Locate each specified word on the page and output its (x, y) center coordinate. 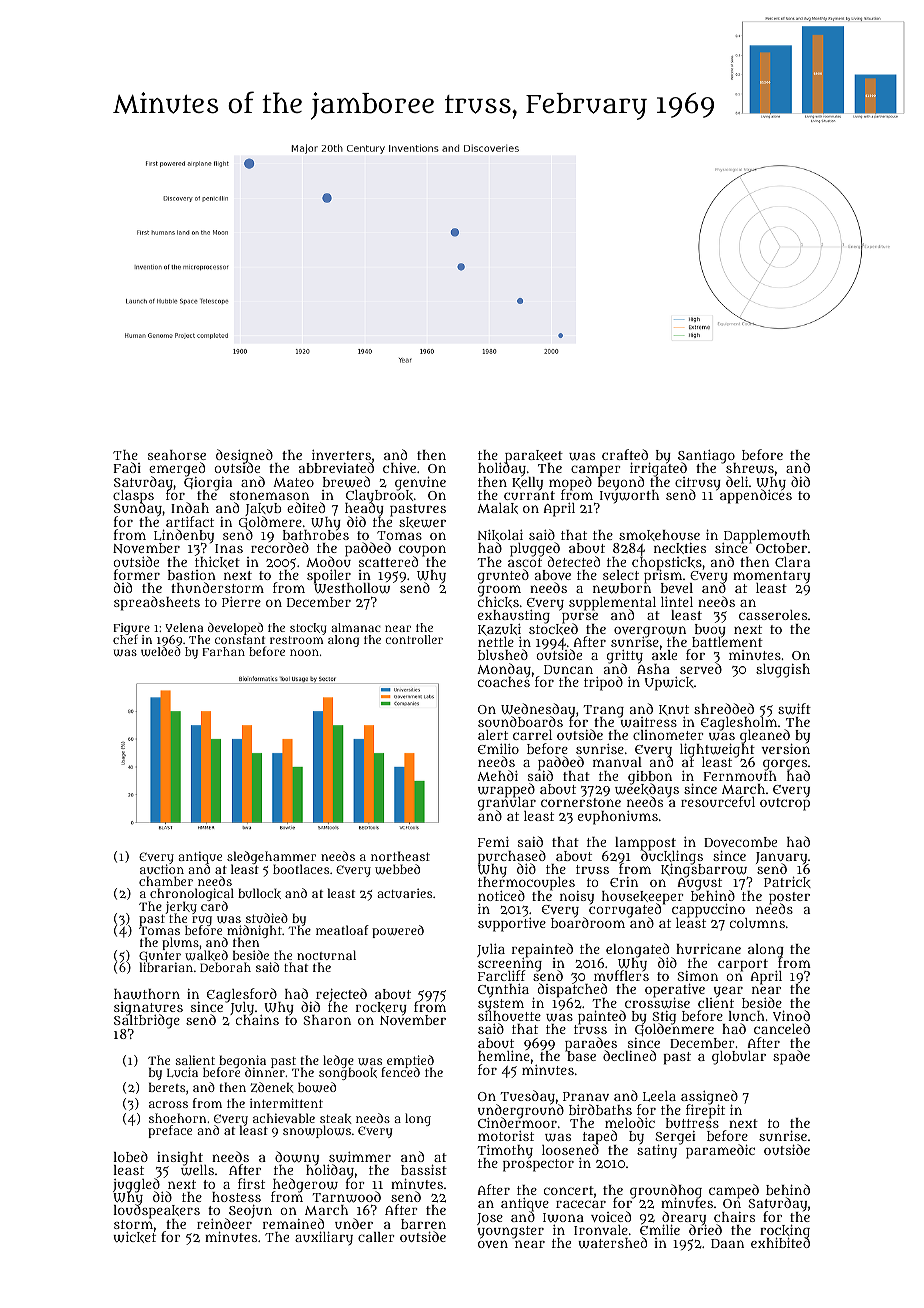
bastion (192, 575)
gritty (625, 657)
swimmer (360, 1157)
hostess (236, 1197)
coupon (422, 551)
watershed (612, 1242)
